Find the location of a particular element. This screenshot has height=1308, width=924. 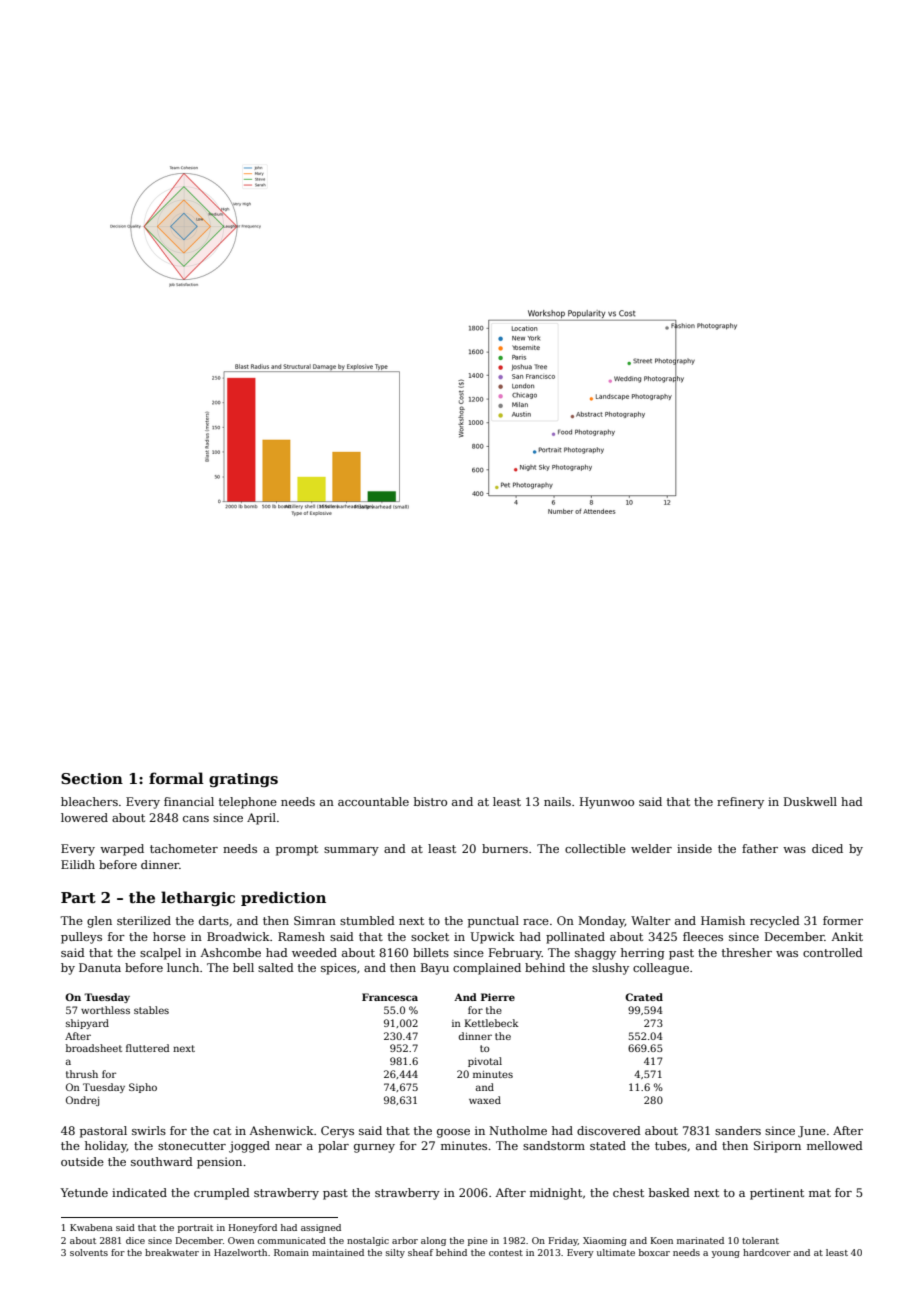

sanders is located at coordinates (738, 1130).
